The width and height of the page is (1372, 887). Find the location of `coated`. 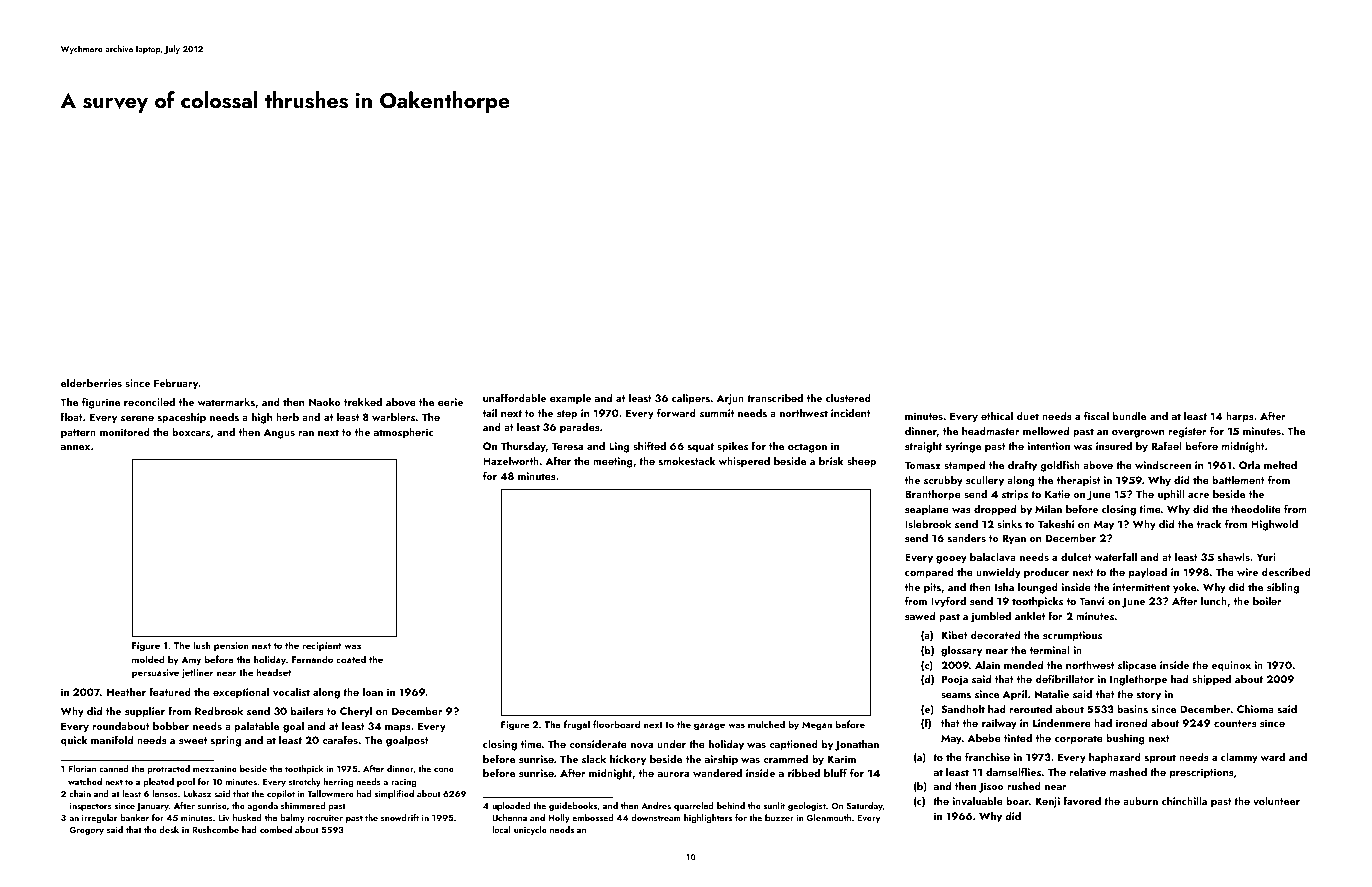

coated is located at coordinates (351, 659).
